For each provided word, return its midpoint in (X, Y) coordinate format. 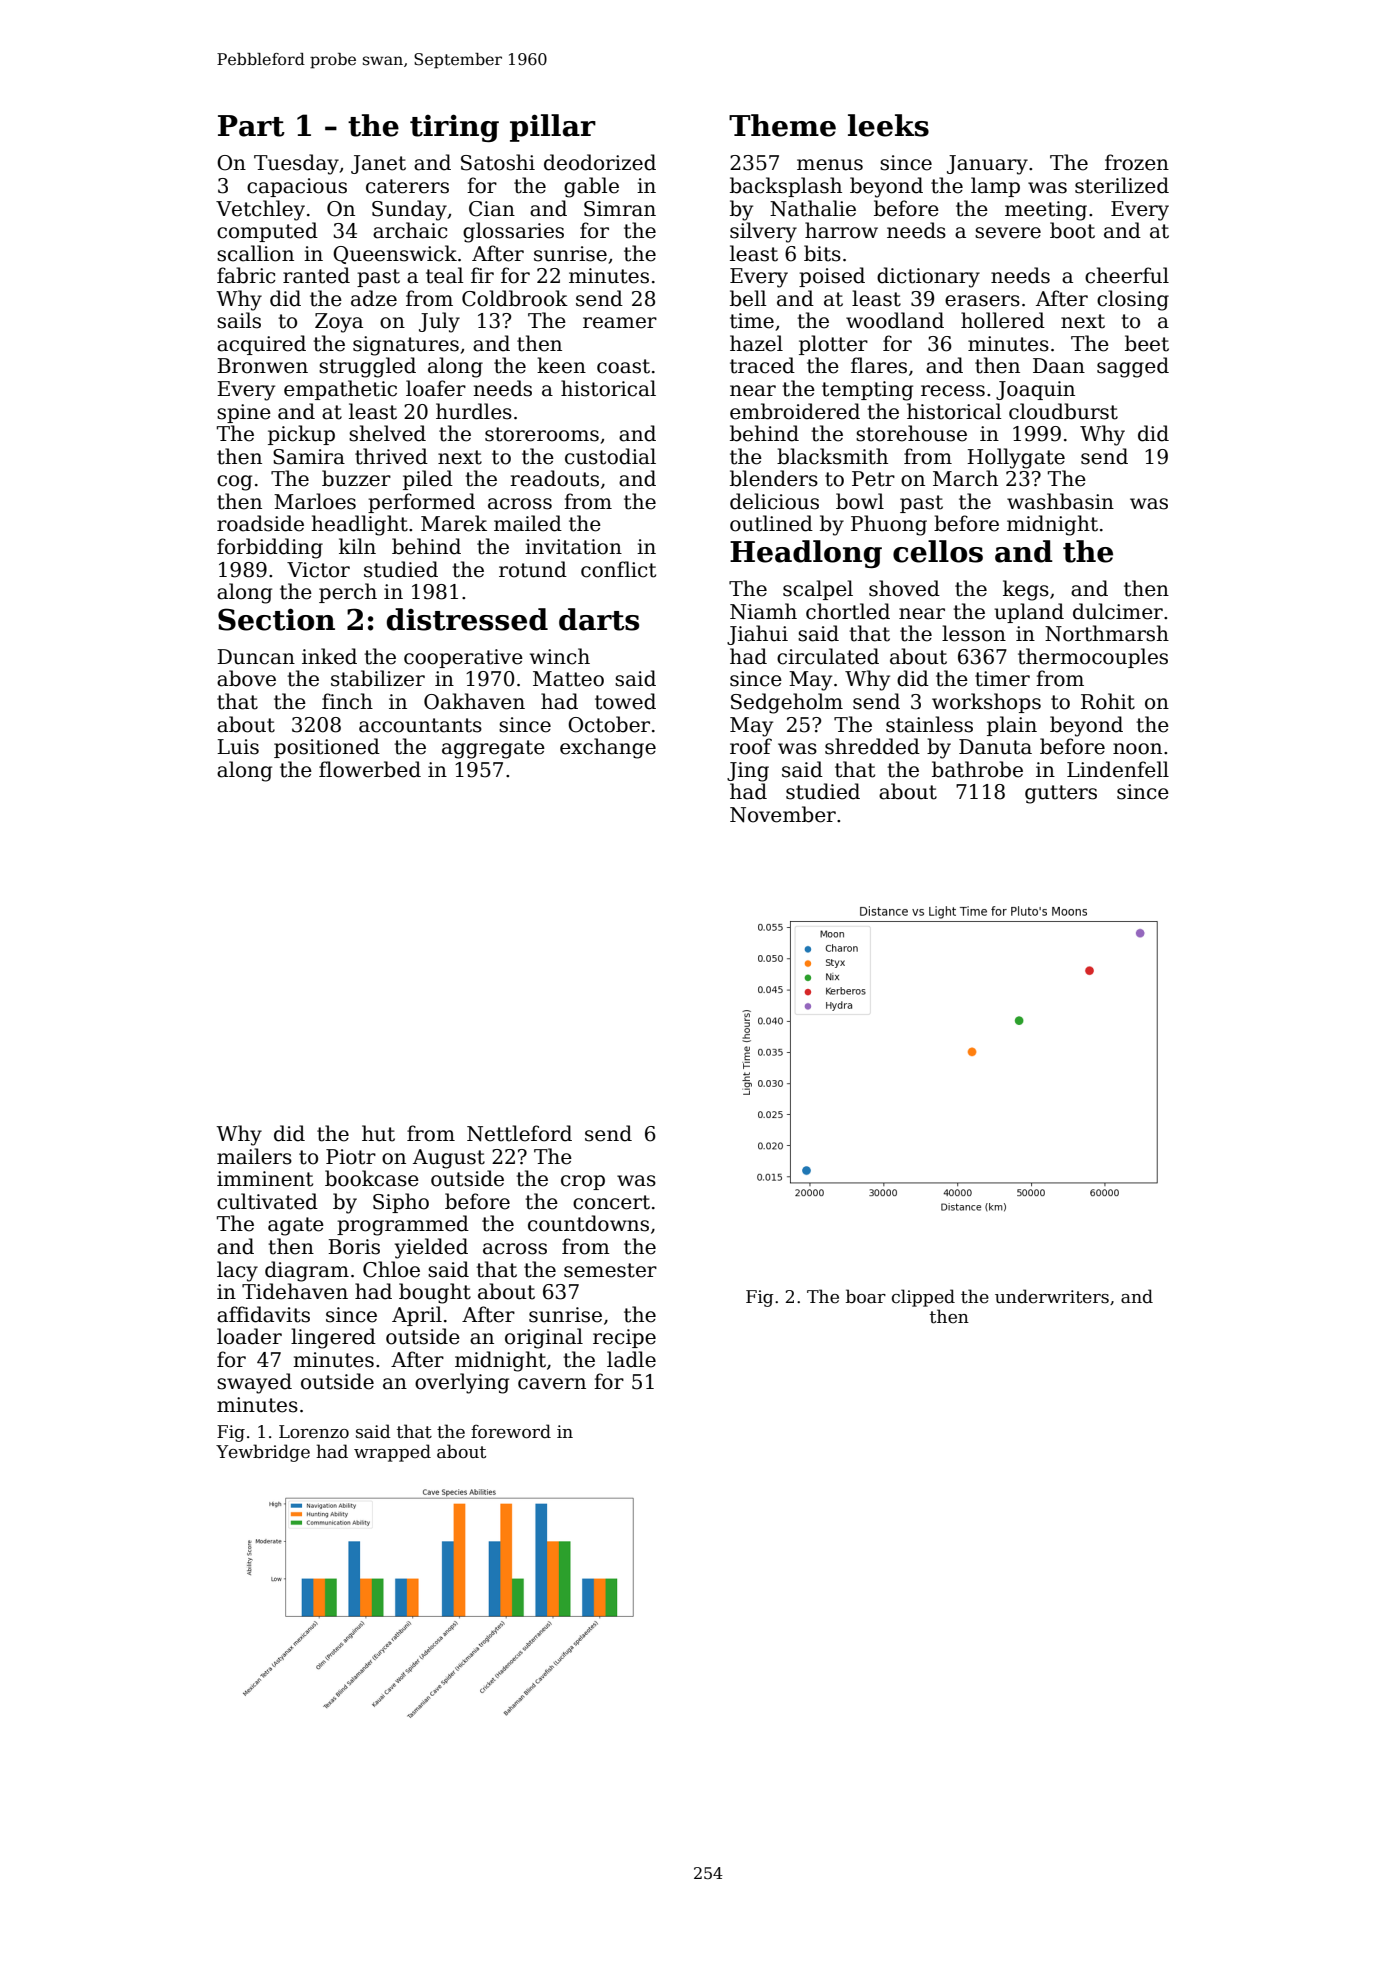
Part (251, 126)
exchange (608, 748)
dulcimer (1118, 611)
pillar (553, 128)
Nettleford (519, 1133)
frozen (1137, 162)
